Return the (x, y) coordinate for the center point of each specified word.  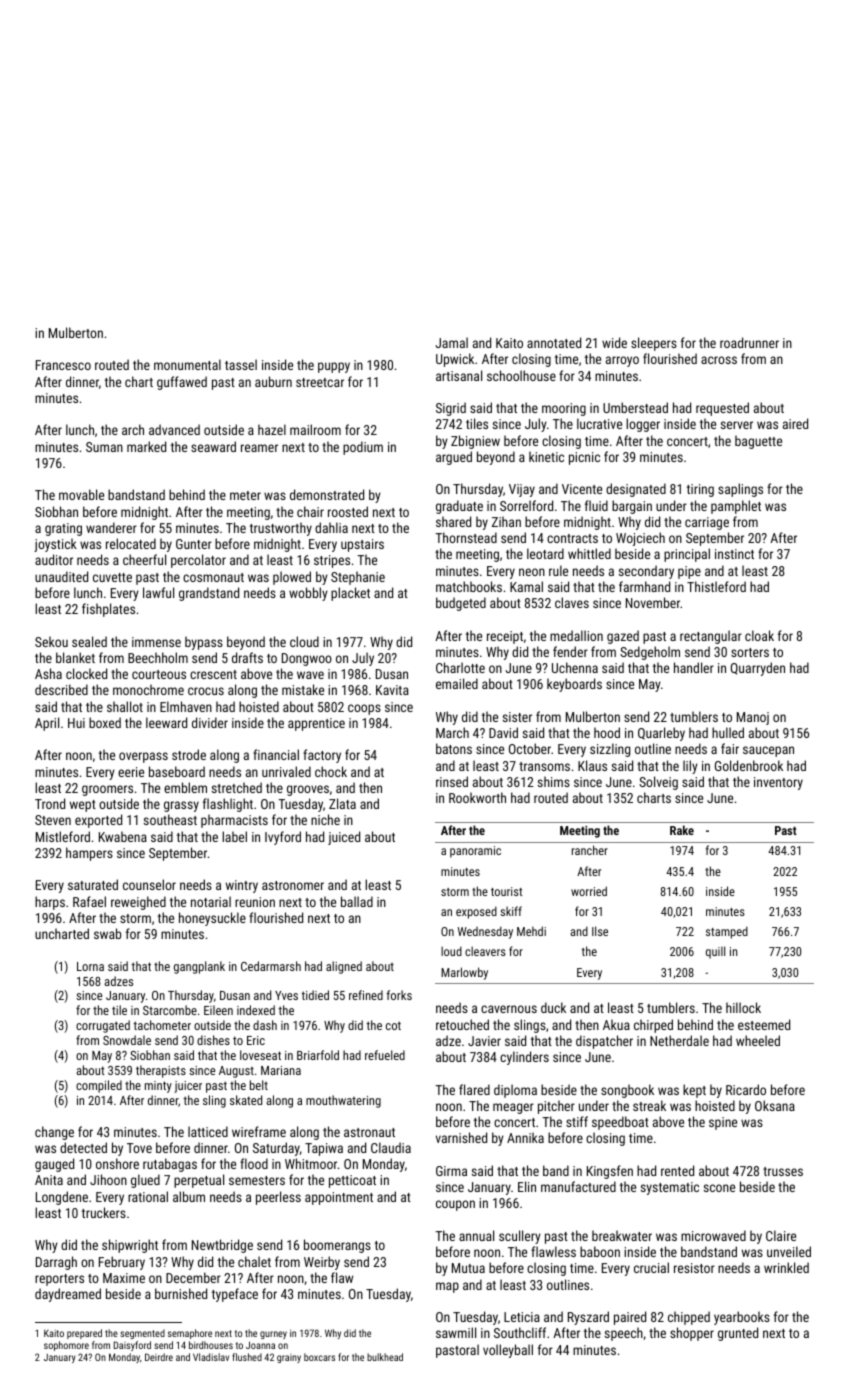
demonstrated (327, 494)
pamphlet (736, 507)
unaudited (61, 576)
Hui (76, 723)
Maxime (124, 1278)
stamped (727, 932)
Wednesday (485, 932)
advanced (174, 429)
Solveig (658, 783)
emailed (457, 683)
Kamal (526, 586)
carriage (707, 523)
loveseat (260, 1055)
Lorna (90, 966)
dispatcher (604, 1042)
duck (553, 1007)
